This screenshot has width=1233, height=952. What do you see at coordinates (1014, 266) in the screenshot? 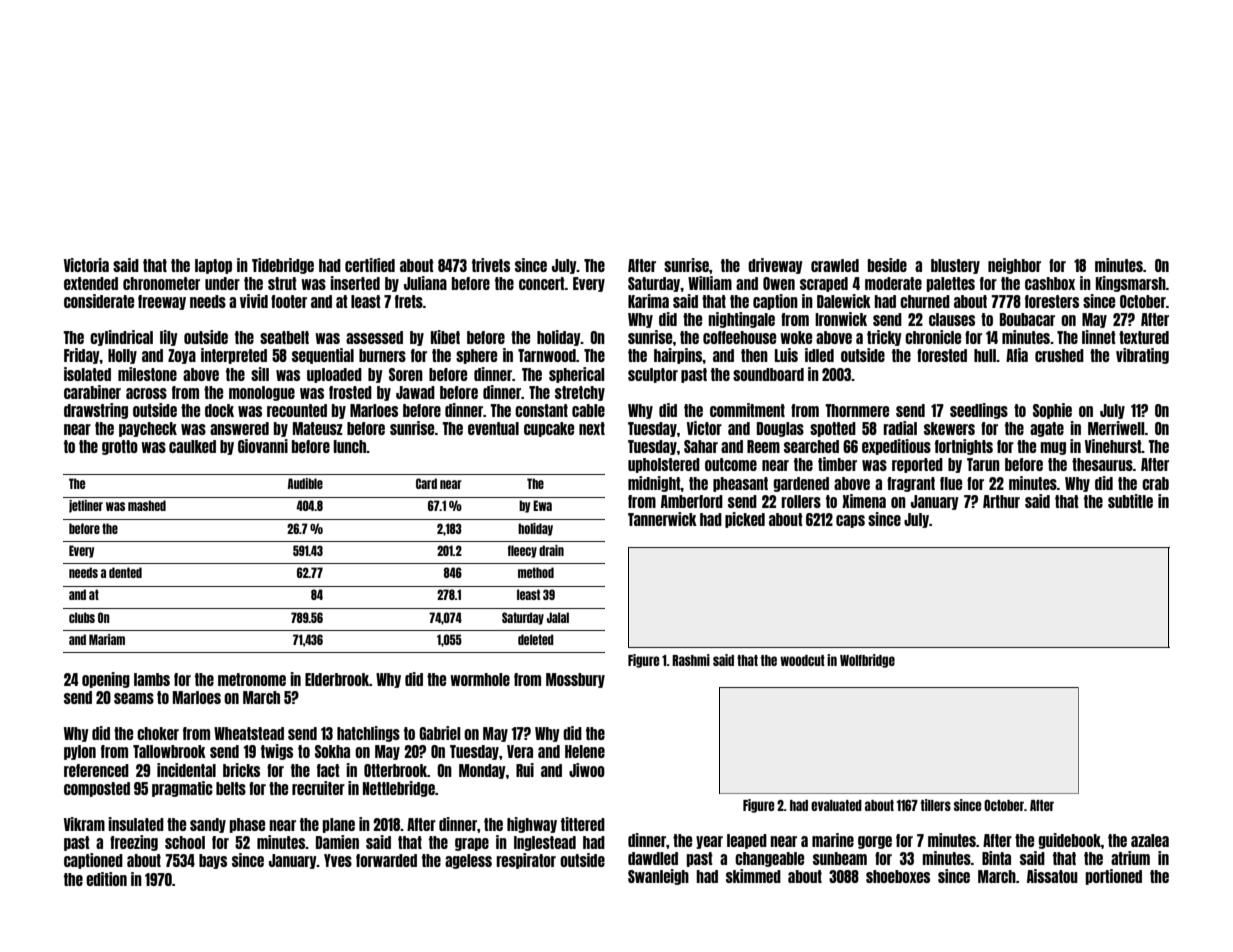
I see `neighbor` at bounding box center [1014, 266].
